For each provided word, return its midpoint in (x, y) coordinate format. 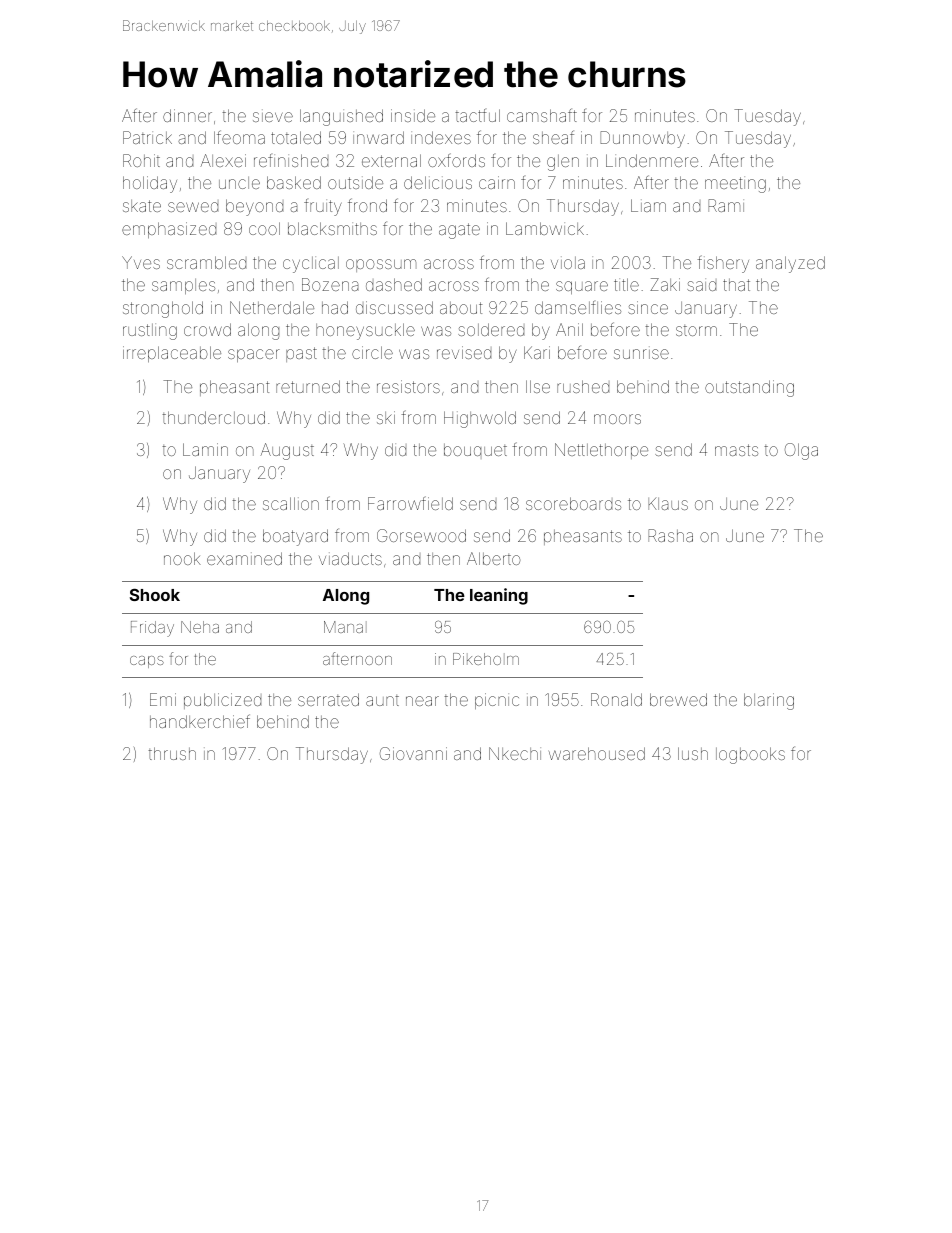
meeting (735, 185)
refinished (291, 160)
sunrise (641, 354)
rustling (150, 332)
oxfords (456, 160)
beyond (254, 207)
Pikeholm (486, 659)
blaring (769, 701)
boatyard (295, 537)
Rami (726, 205)
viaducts (350, 558)
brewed (678, 699)
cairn (497, 182)
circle (372, 352)
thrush (172, 753)
